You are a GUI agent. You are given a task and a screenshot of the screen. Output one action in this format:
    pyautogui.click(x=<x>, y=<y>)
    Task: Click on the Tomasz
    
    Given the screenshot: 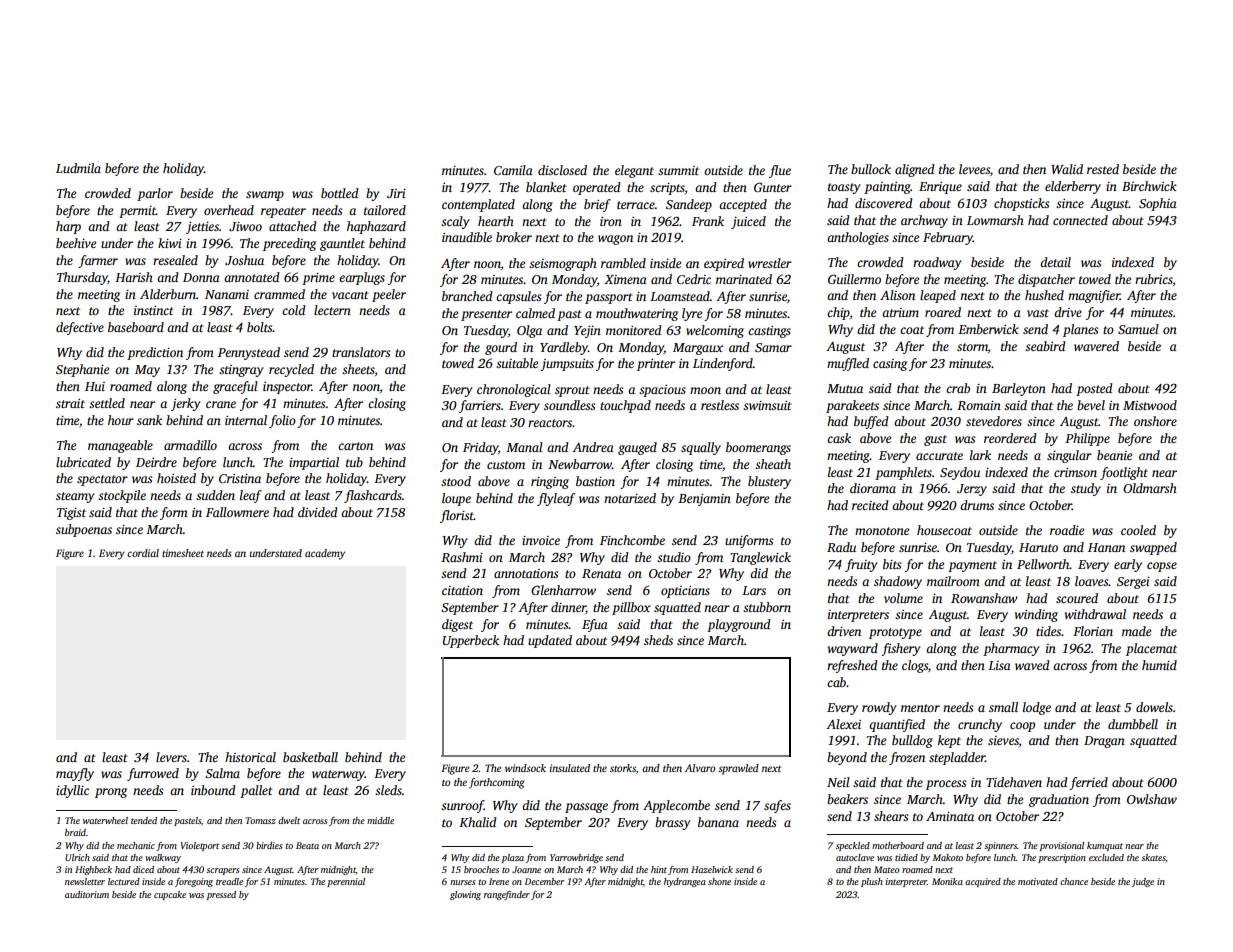 What is the action you would take?
    pyautogui.click(x=260, y=820)
